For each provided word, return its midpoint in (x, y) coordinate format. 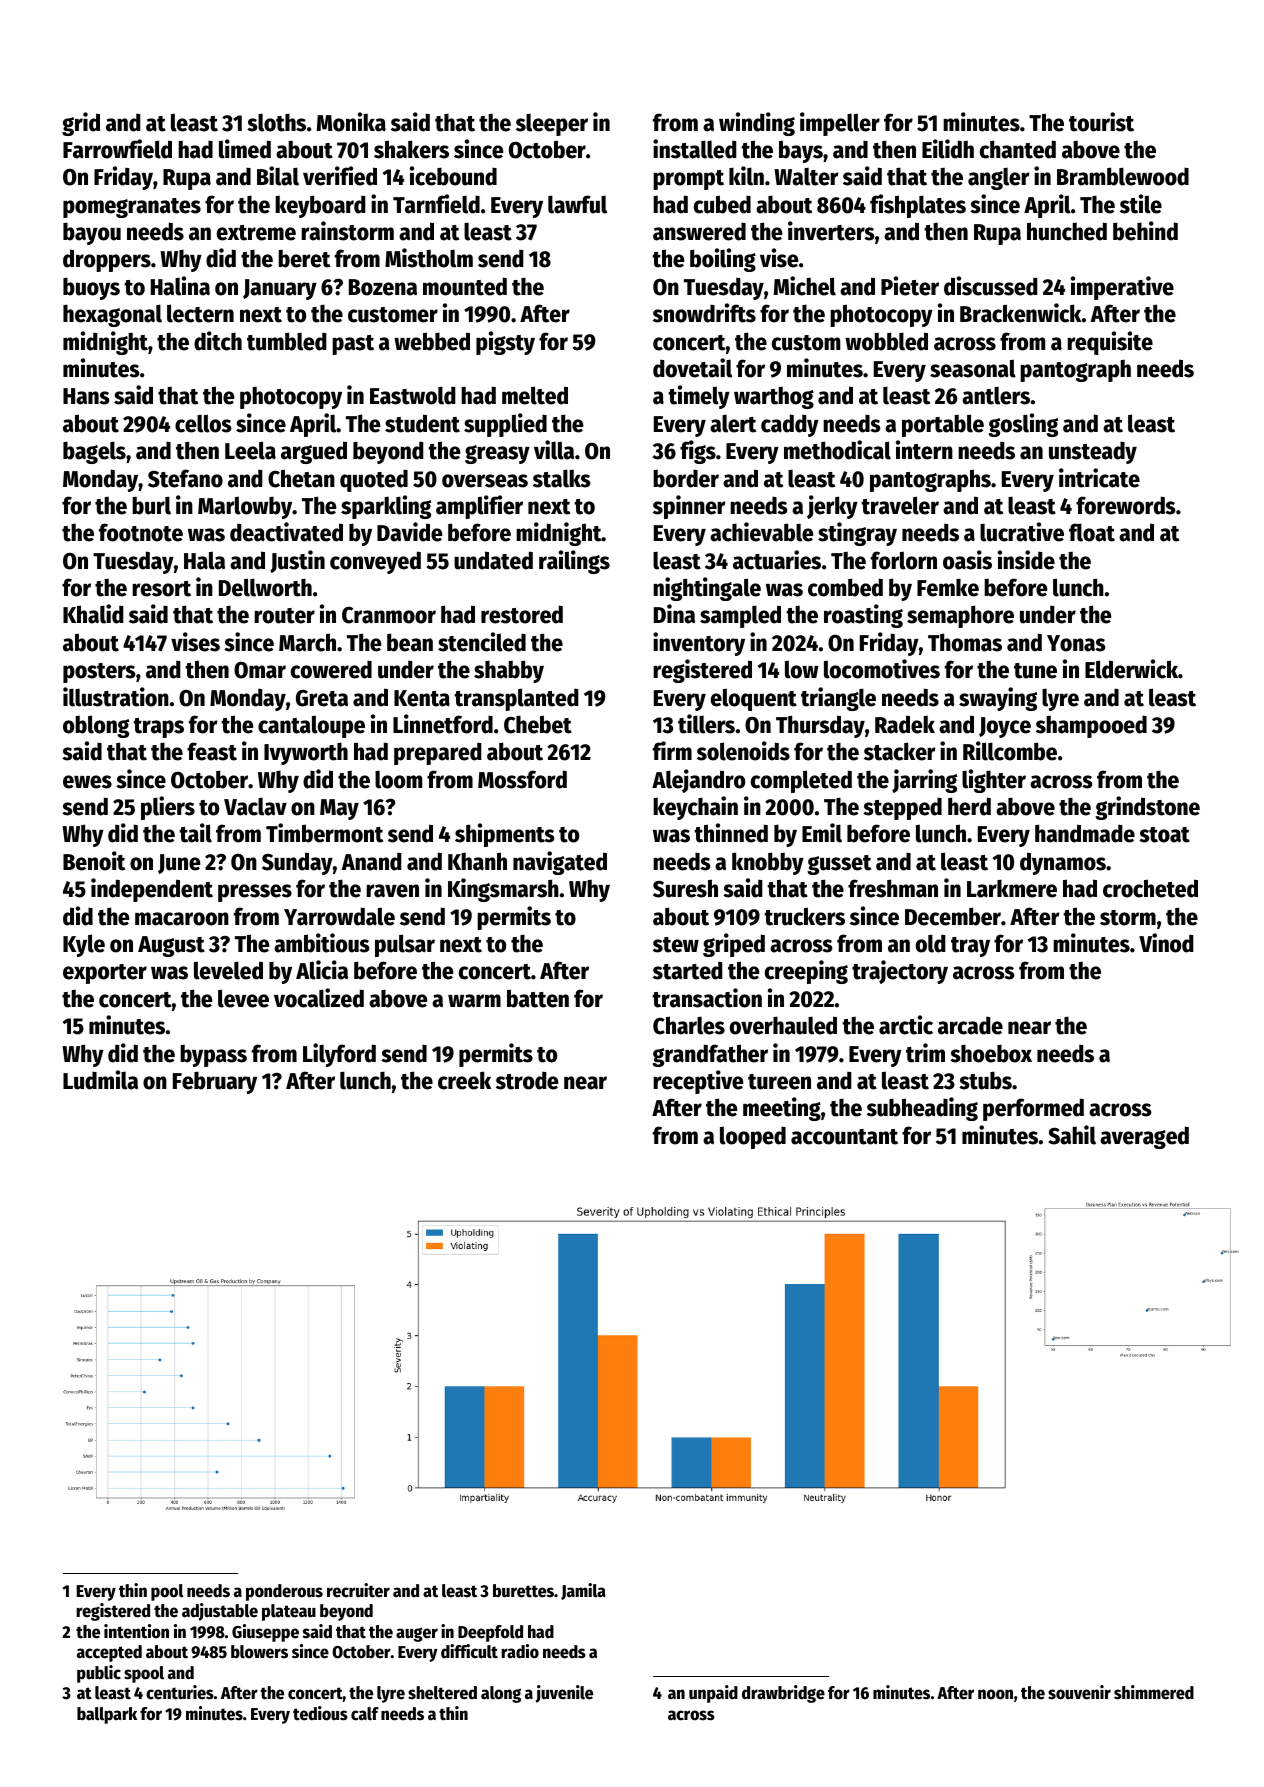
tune (1035, 671)
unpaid (713, 1694)
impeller (840, 124)
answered (699, 231)
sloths (276, 122)
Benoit (94, 861)
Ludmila (100, 1080)
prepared (438, 754)
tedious (320, 1713)
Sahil (1072, 1135)
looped (753, 1137)
